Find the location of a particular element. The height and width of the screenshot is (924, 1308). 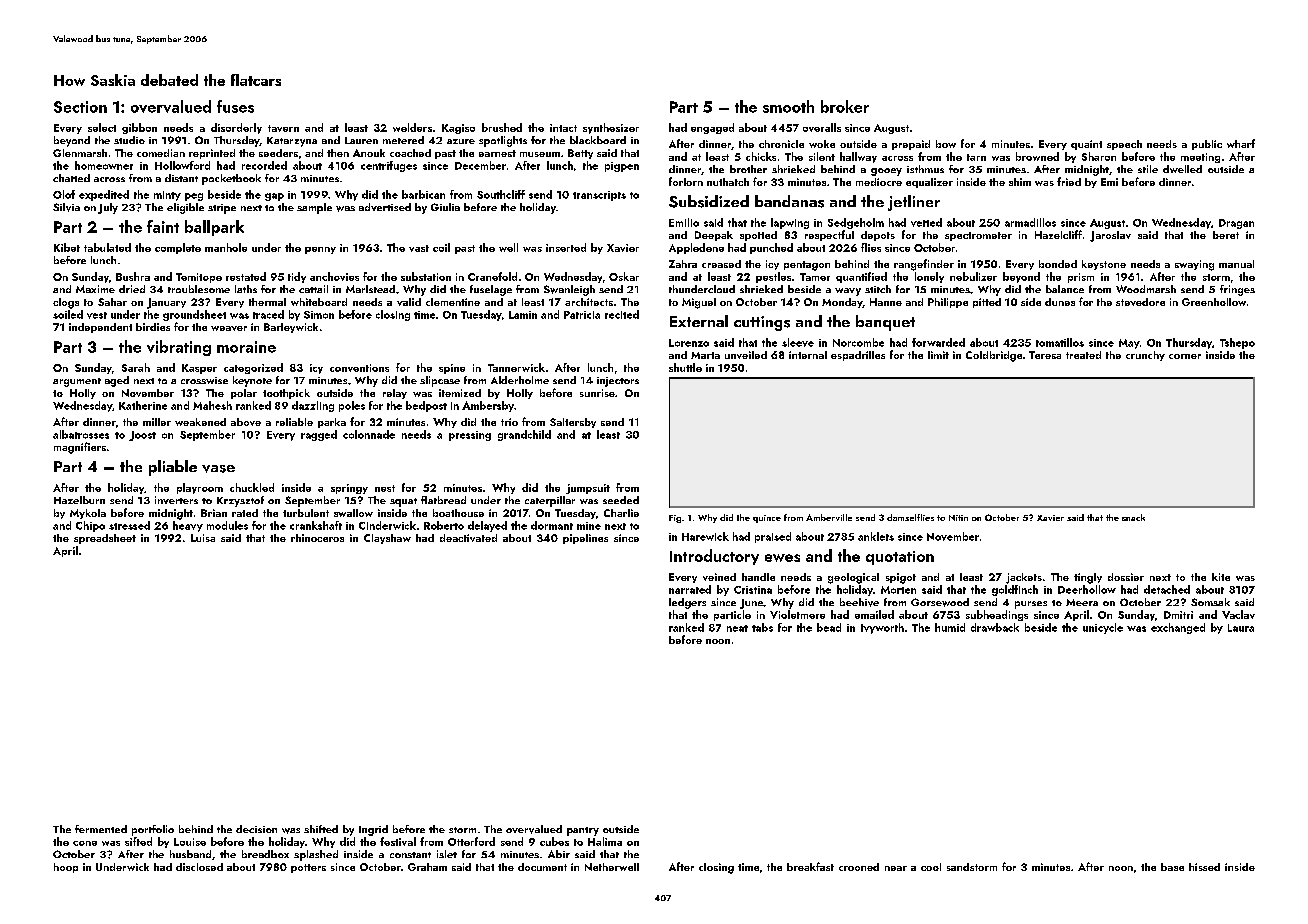

Maxime is located at coordinates (95, 289).
